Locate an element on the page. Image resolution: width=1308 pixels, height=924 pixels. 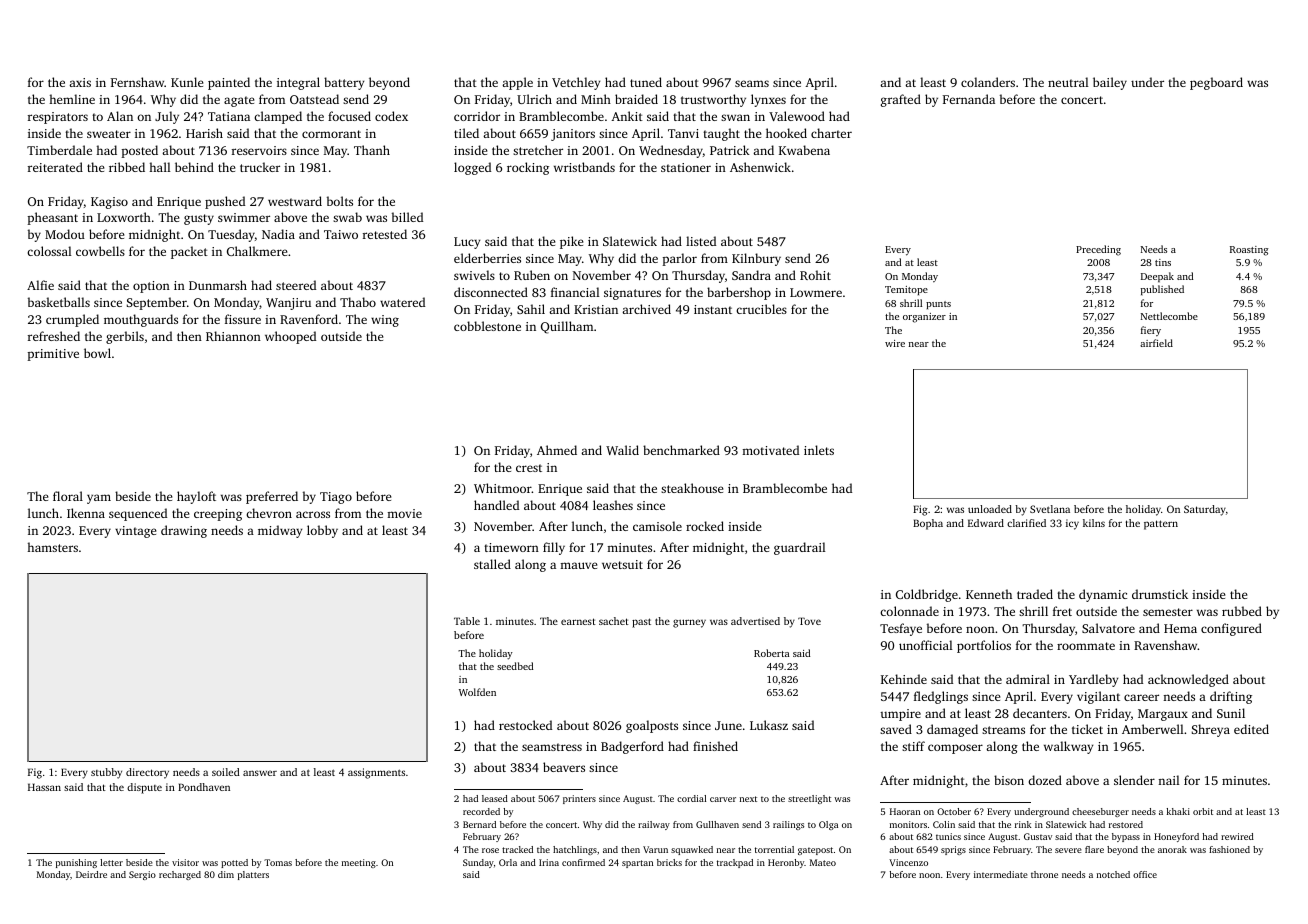
fledglings is located at coordinates (941, 697).
